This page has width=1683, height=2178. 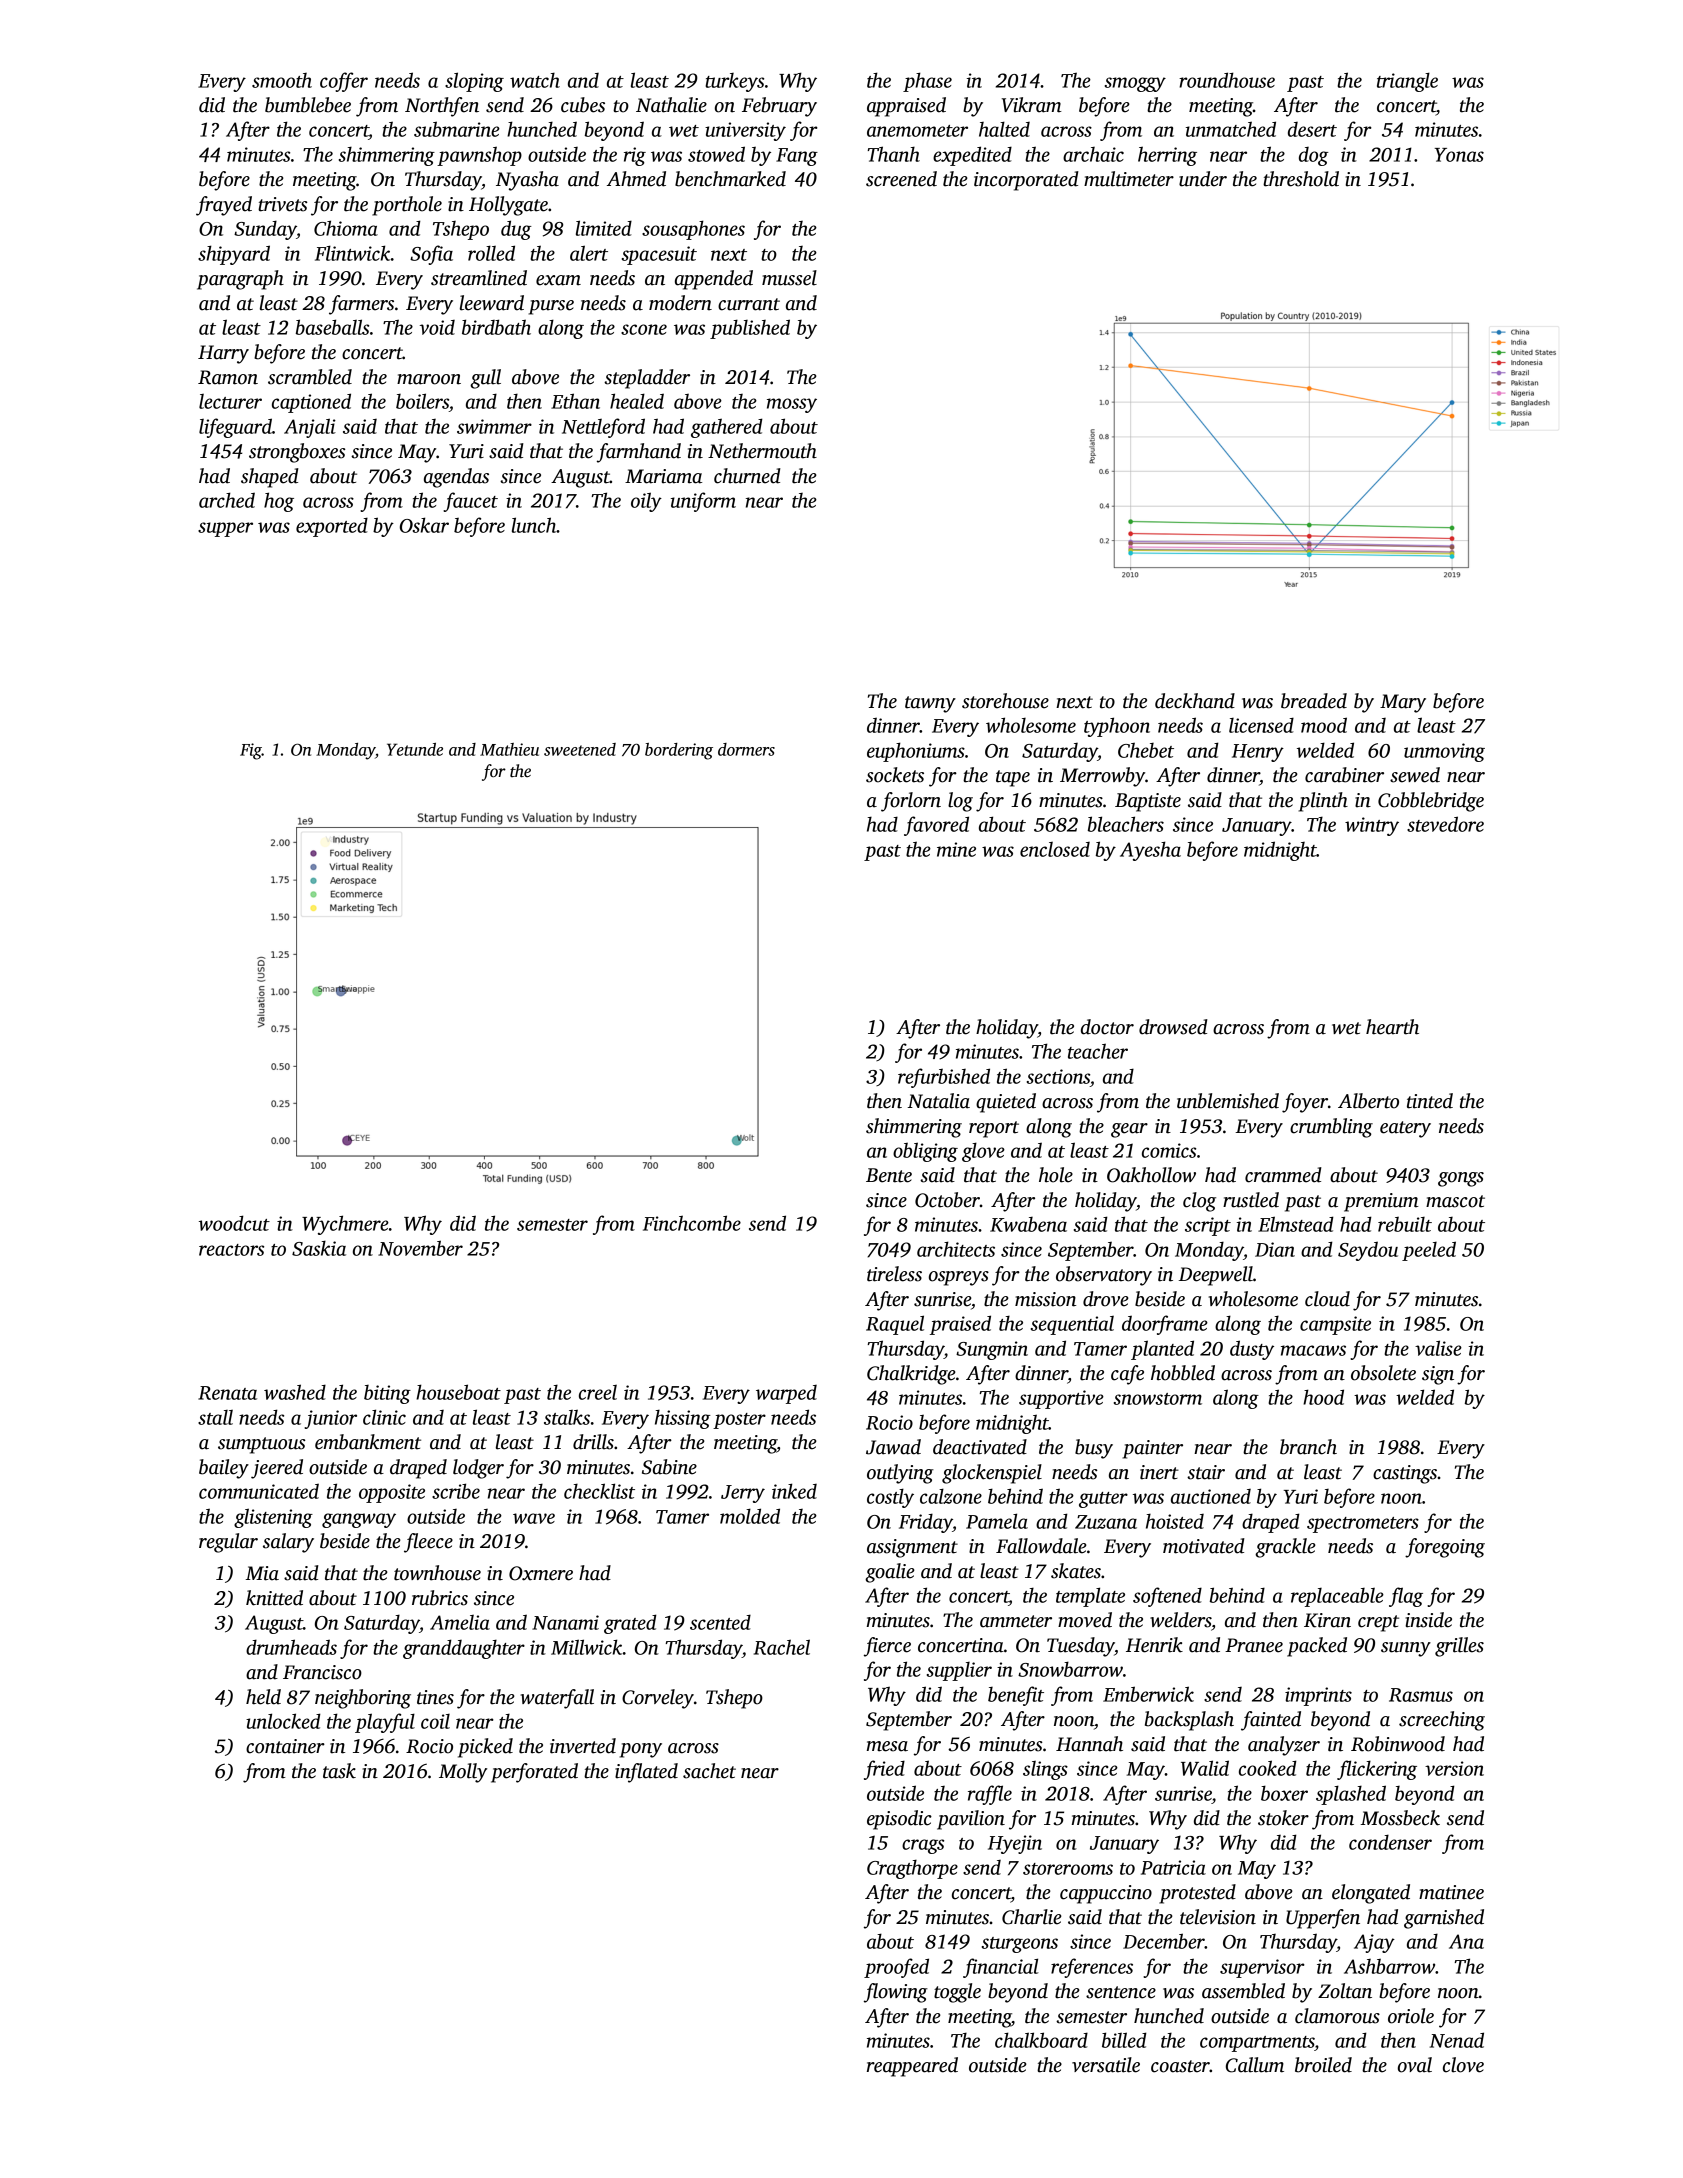 What do you see at coordinates (339, 1771) in the page?
I see `task` at bounding box center [339, 1771].
